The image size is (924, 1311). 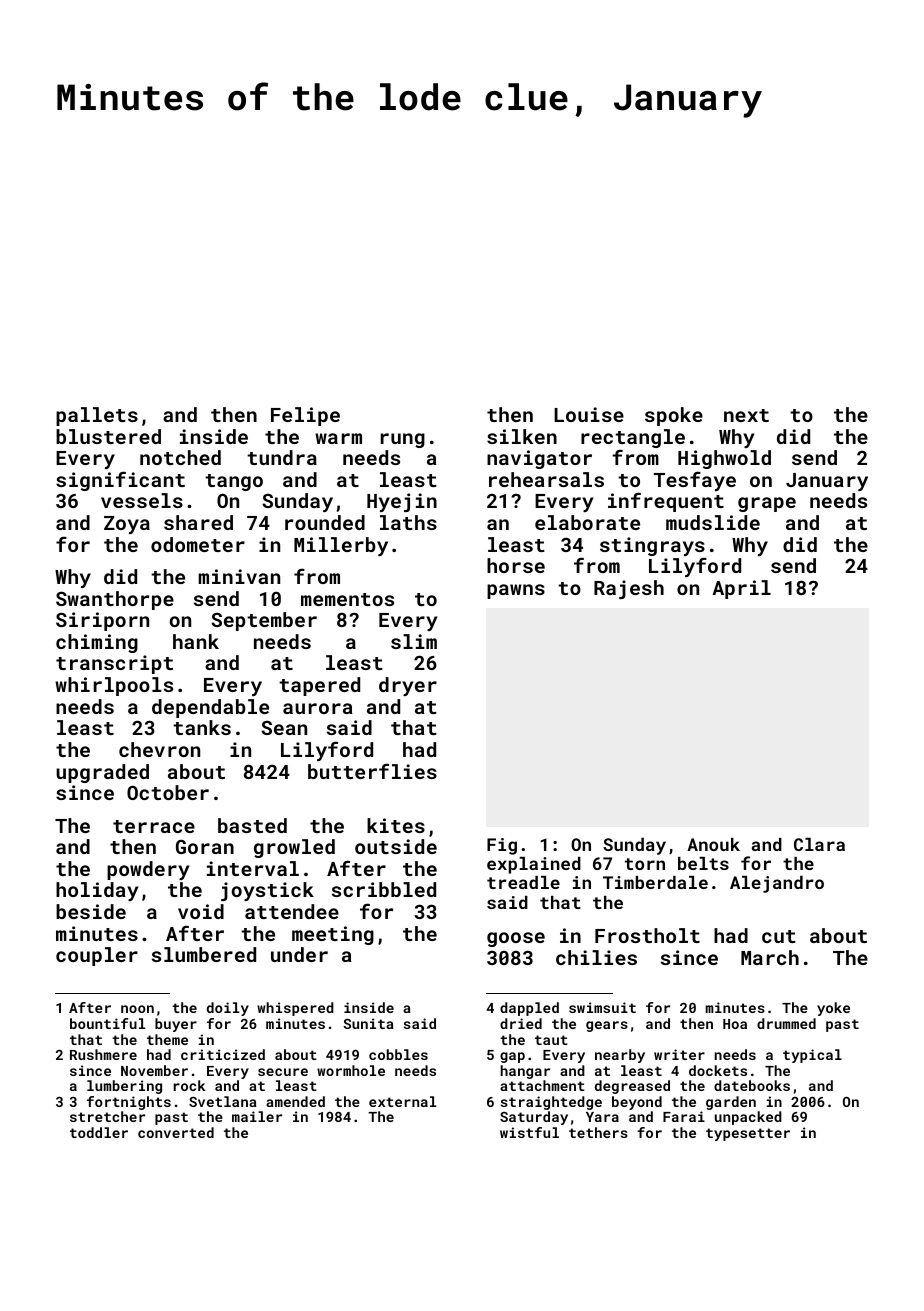 I want to click on Felipe, so click(x=305, y=416).
